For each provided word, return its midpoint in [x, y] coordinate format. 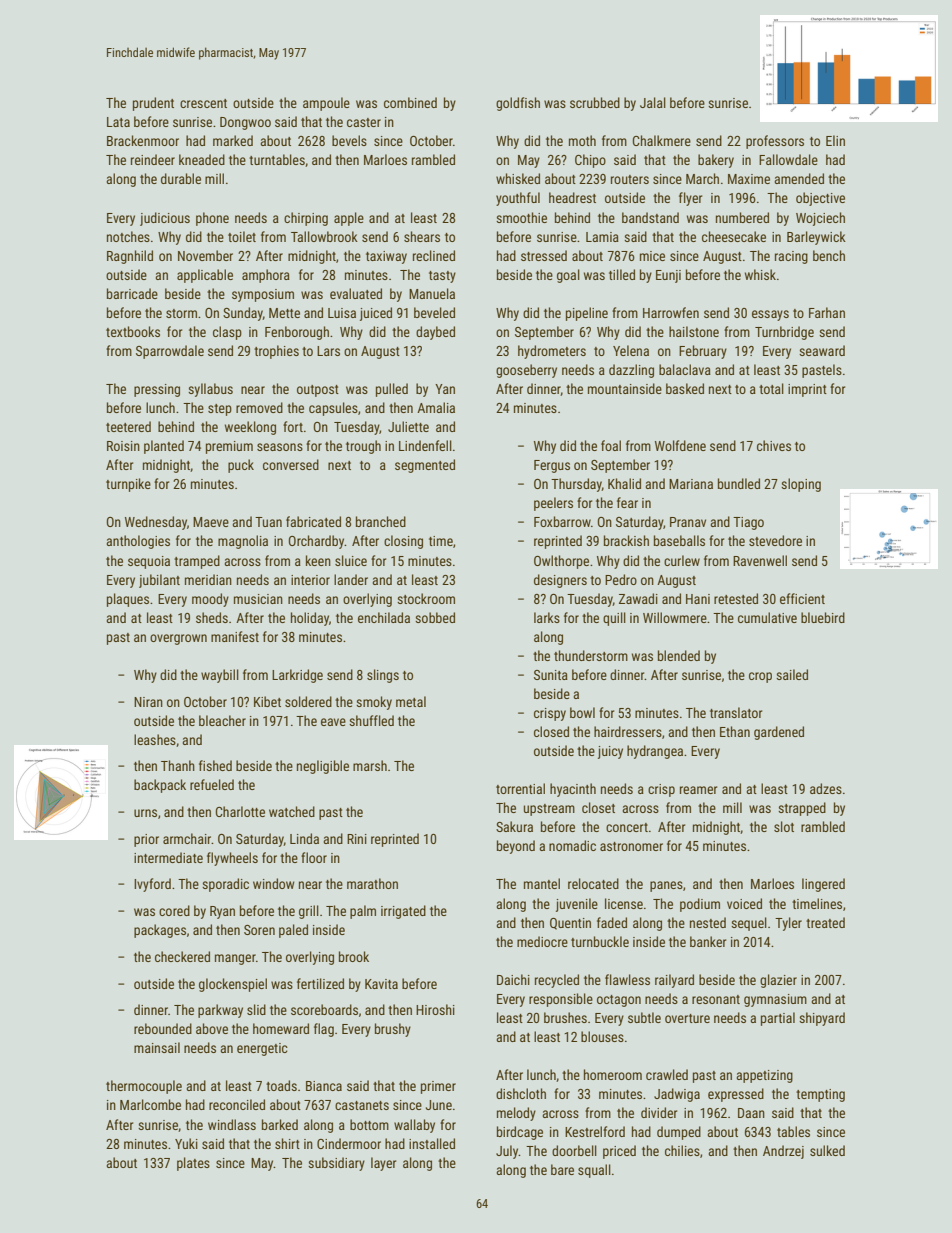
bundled [739, 483]
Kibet [267, 701]
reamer [698, 790]
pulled [392, 390]
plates [193, 1164]
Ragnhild [130, 257]
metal [411, 701]
